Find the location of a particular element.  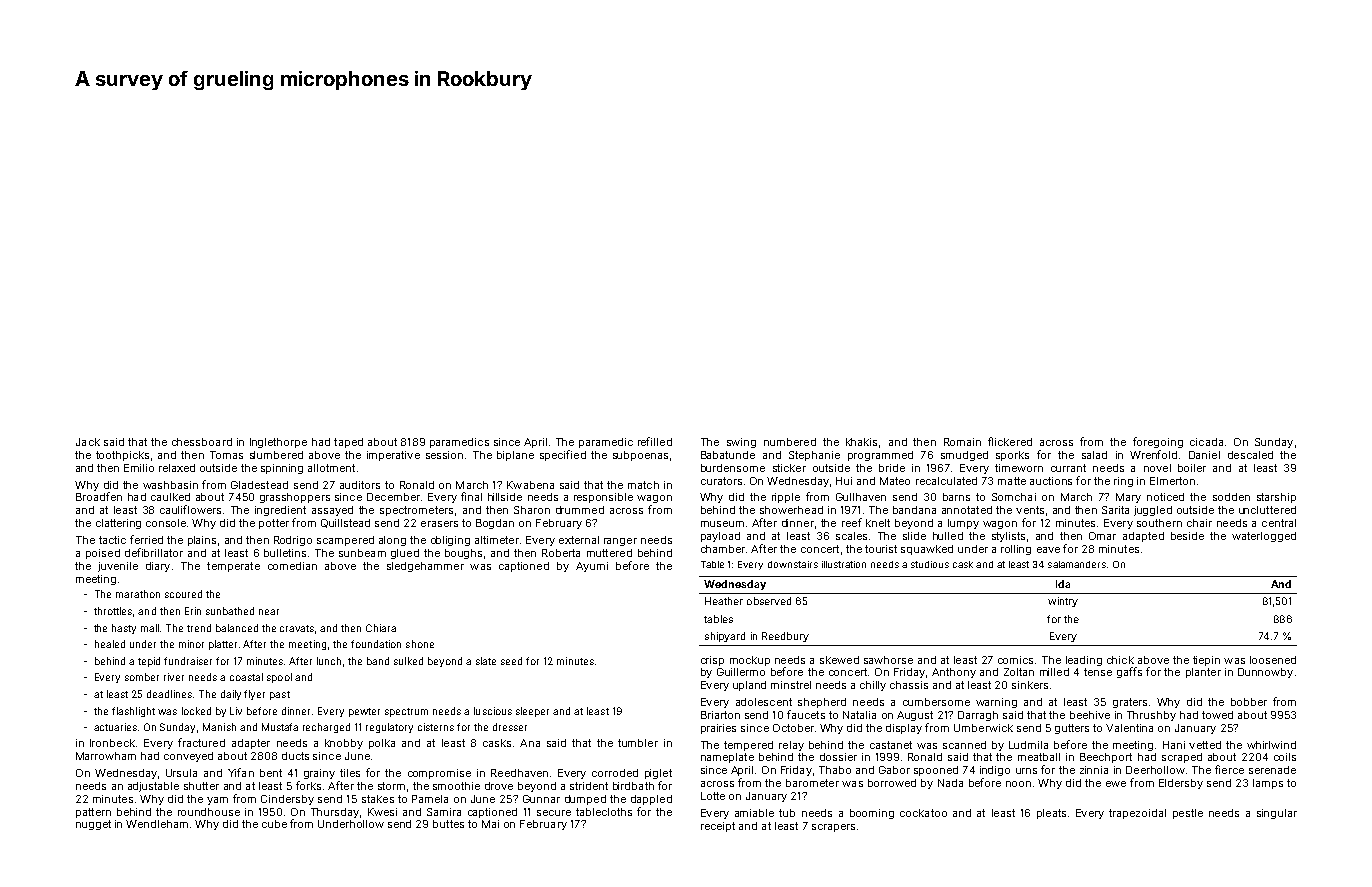

refilled is located at coordinates (655, 441).
